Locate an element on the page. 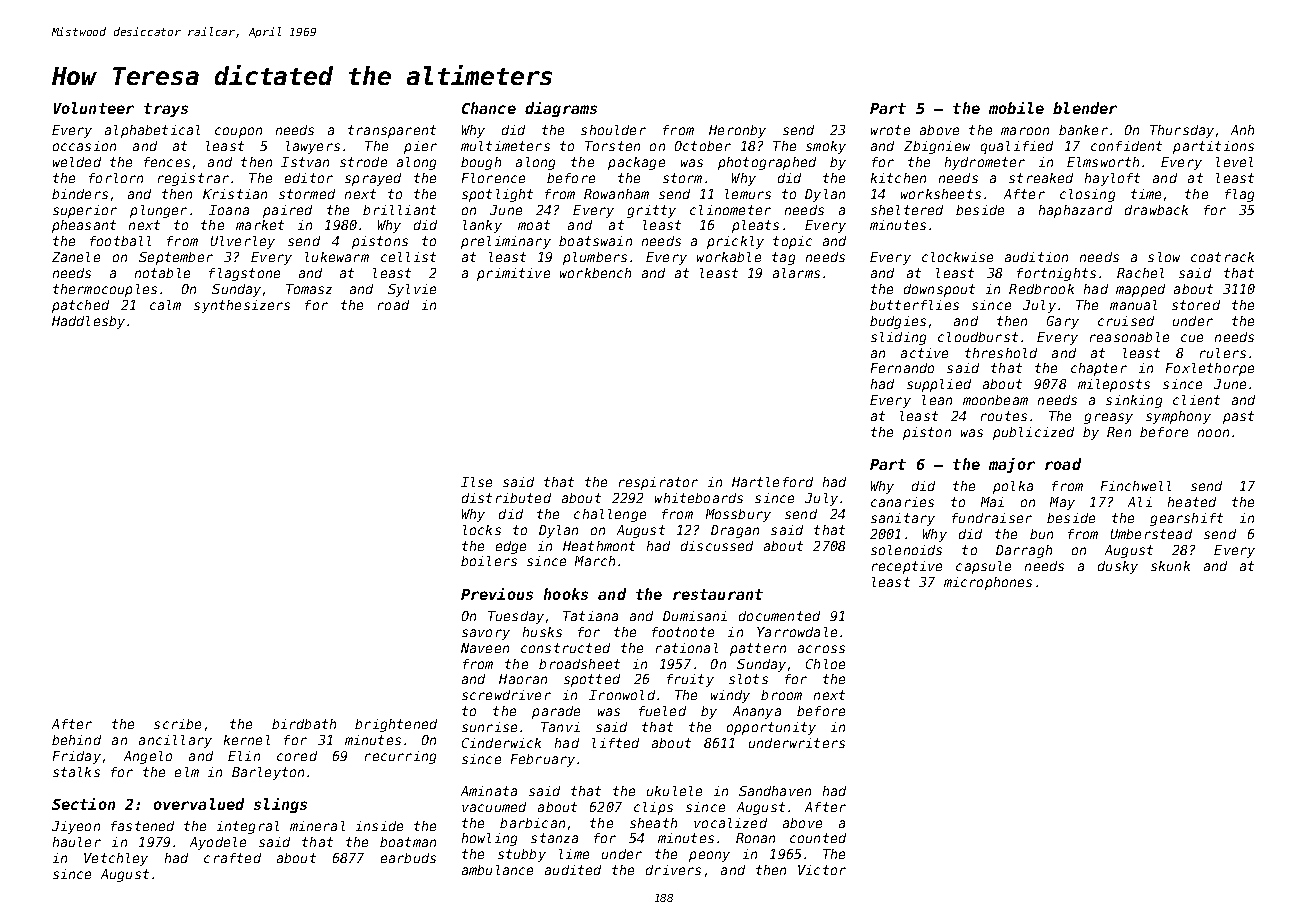  Chloe is located at coordinates (825, 664).
